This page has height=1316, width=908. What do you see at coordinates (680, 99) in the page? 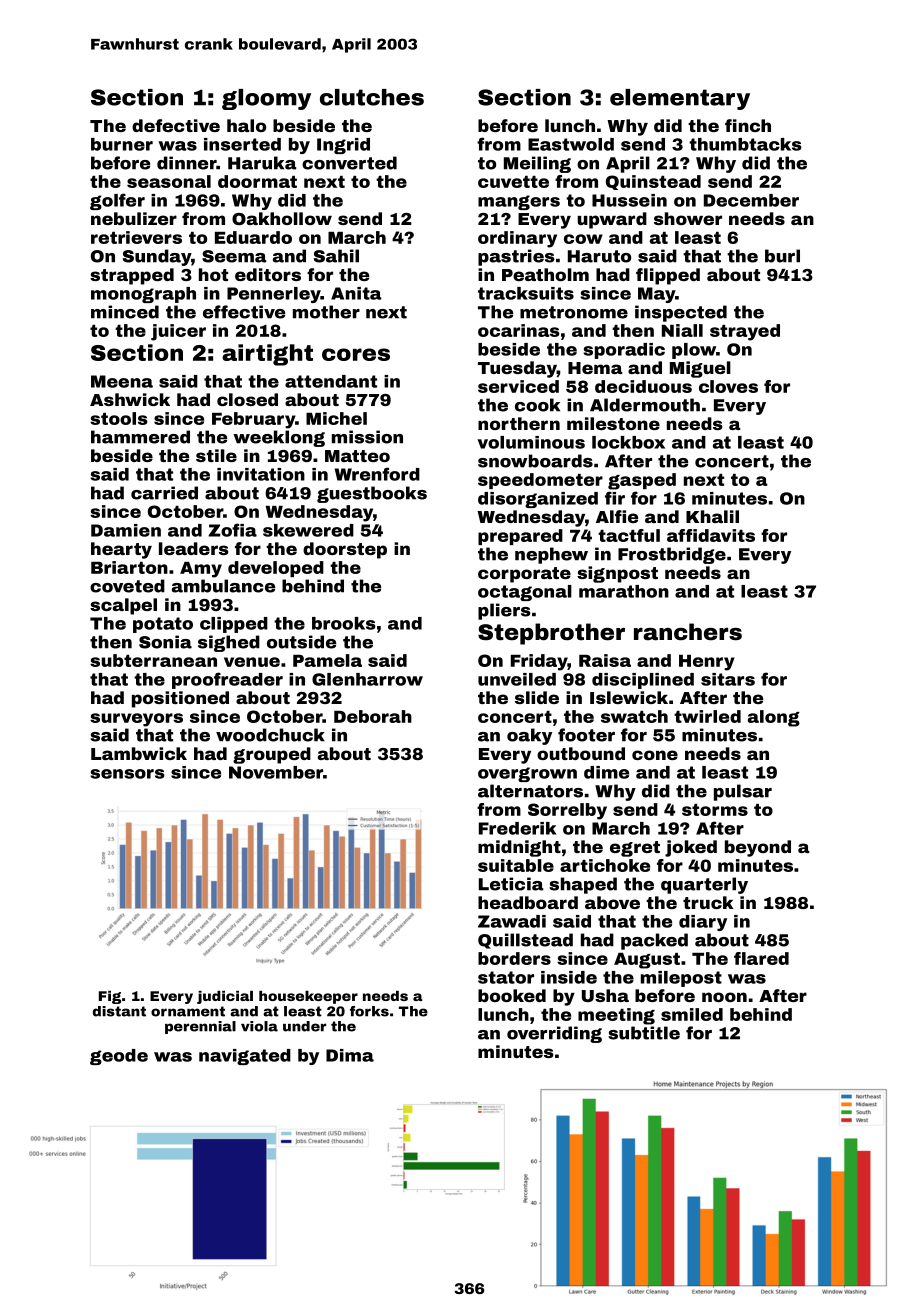
I see `elementary` at bounding box center [680, 99].
